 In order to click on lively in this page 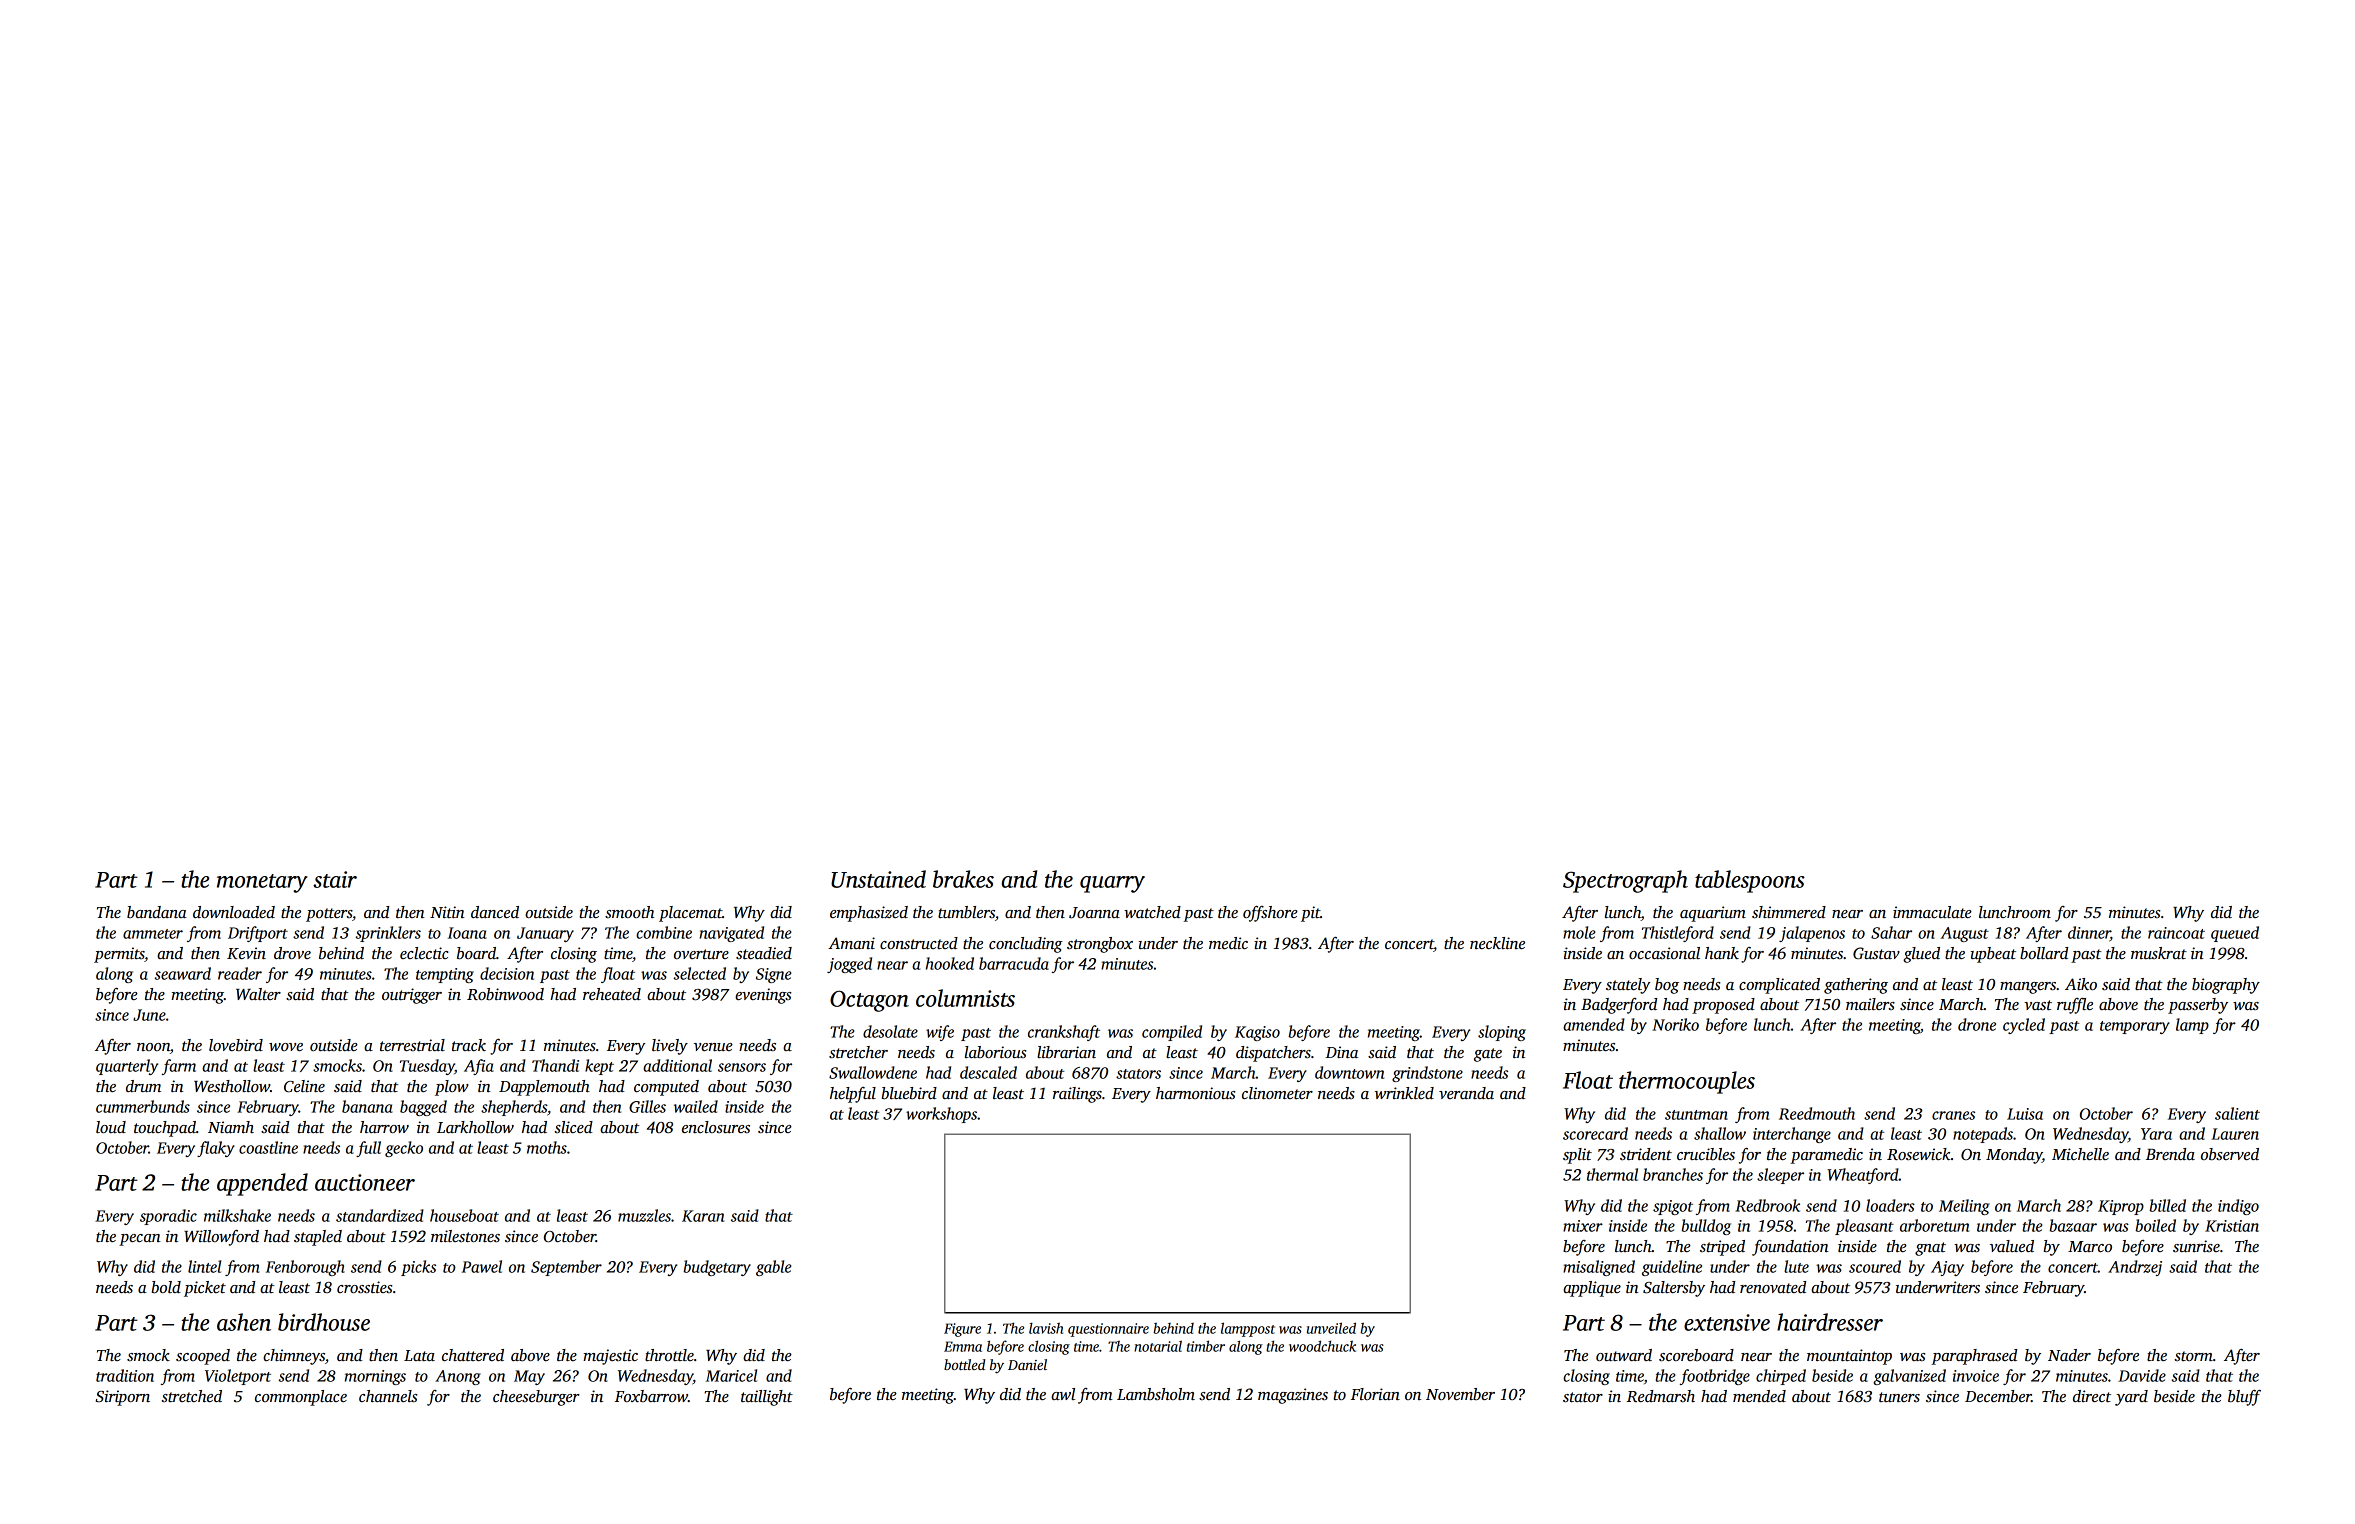, I will do `click(670, 1047)`.
